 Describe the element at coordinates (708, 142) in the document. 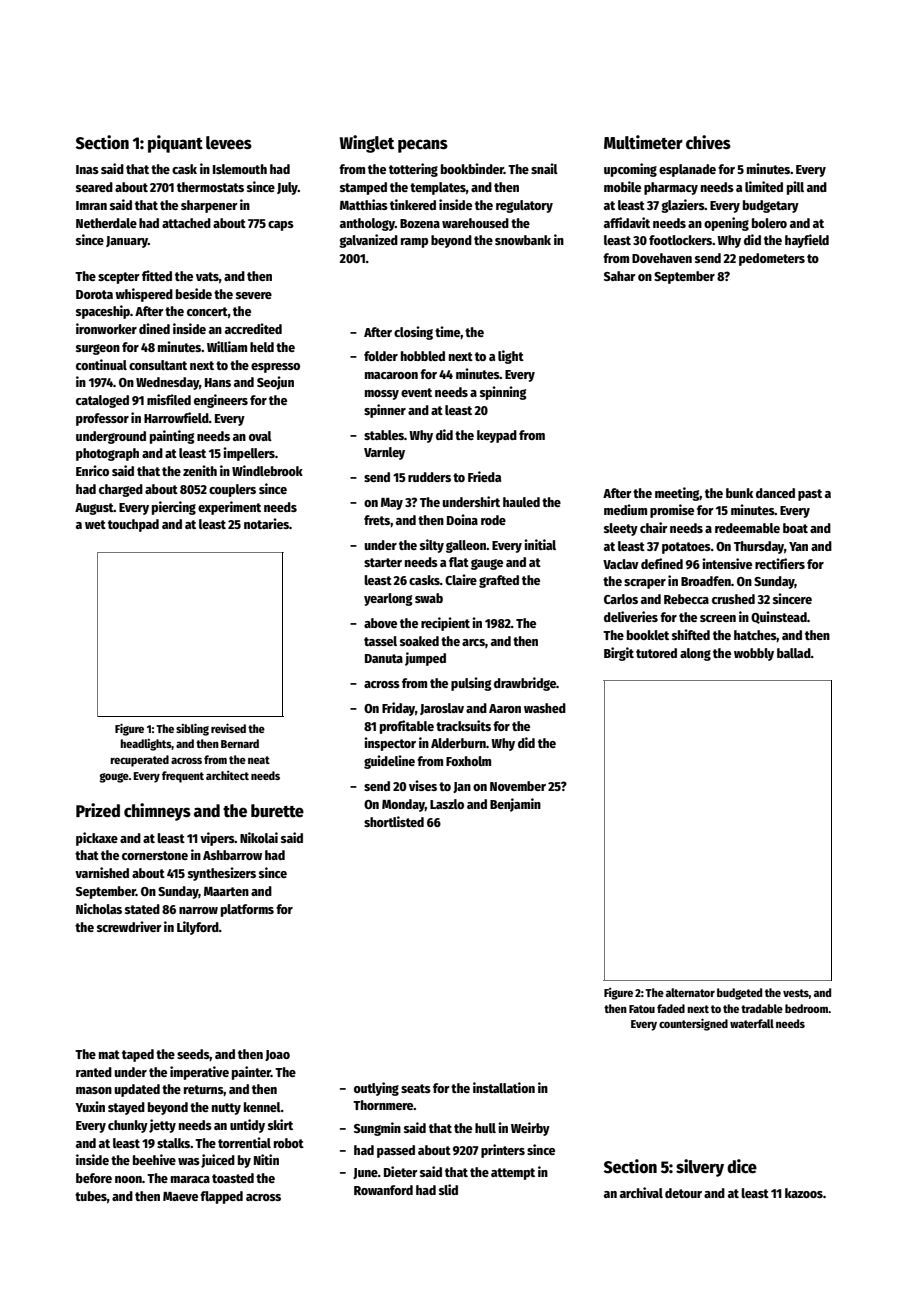

I see `chives` at that location.
